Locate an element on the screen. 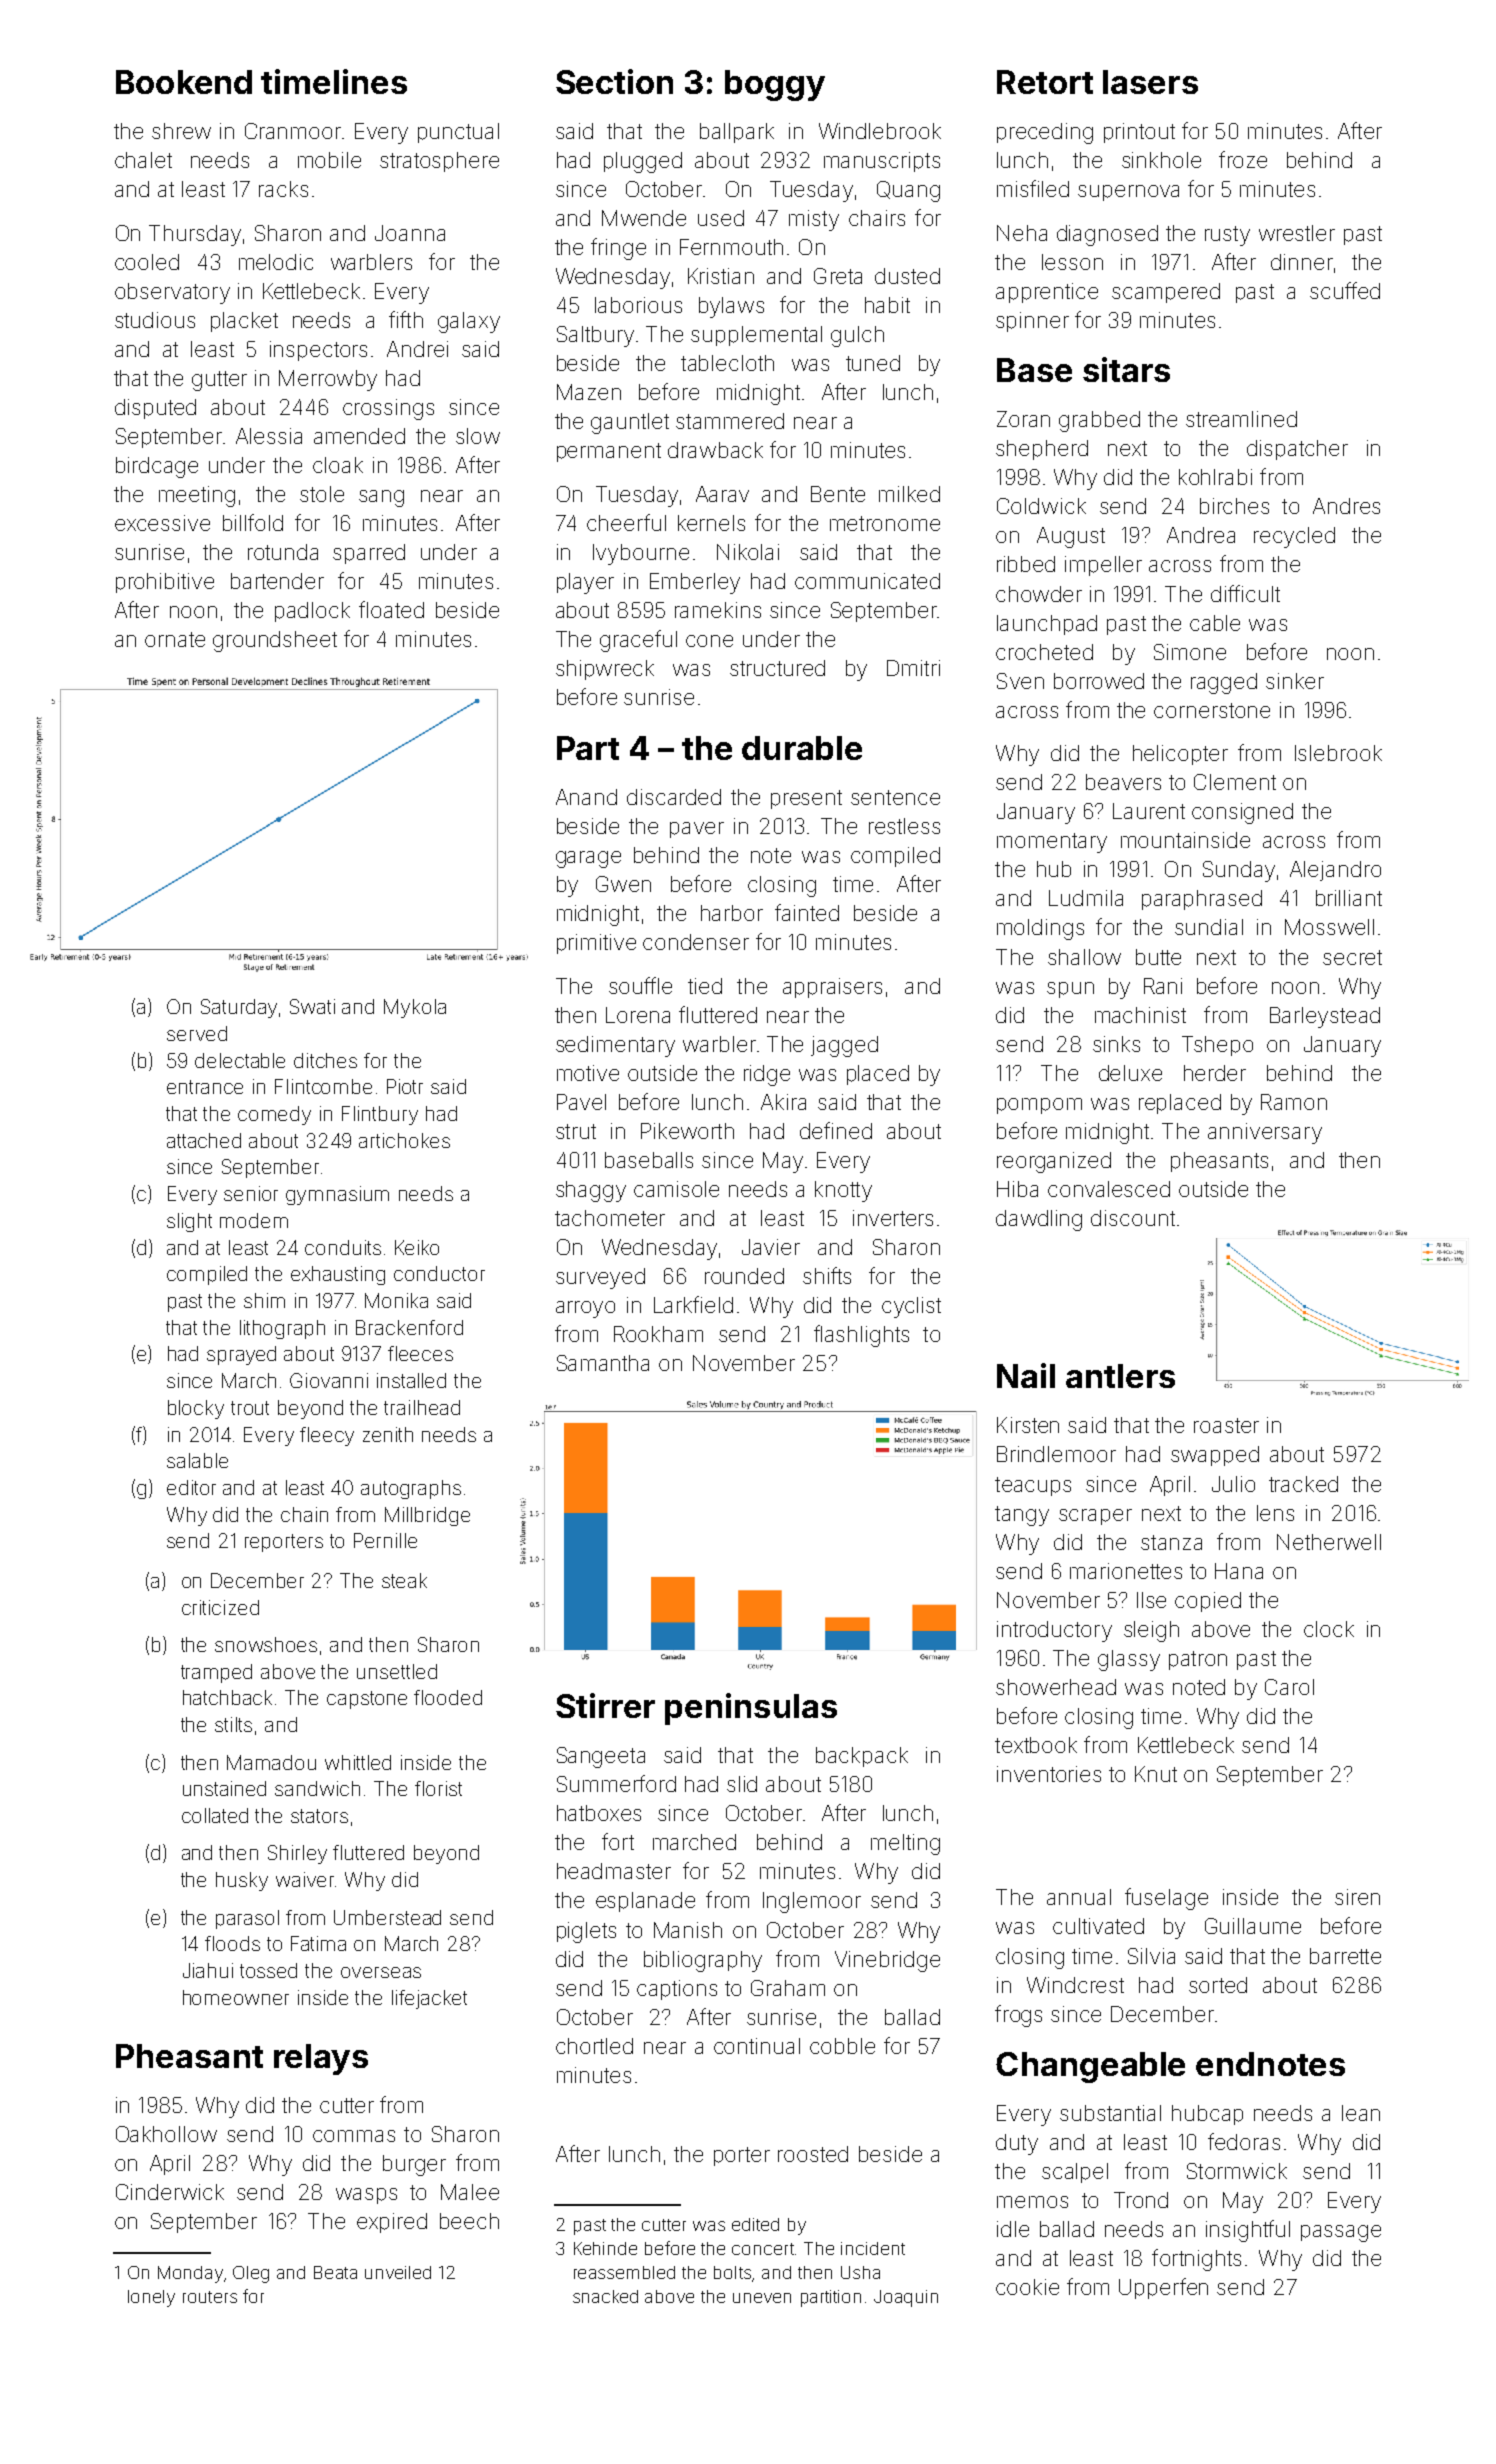  prohibitive is located at coordinates (165, 583).
